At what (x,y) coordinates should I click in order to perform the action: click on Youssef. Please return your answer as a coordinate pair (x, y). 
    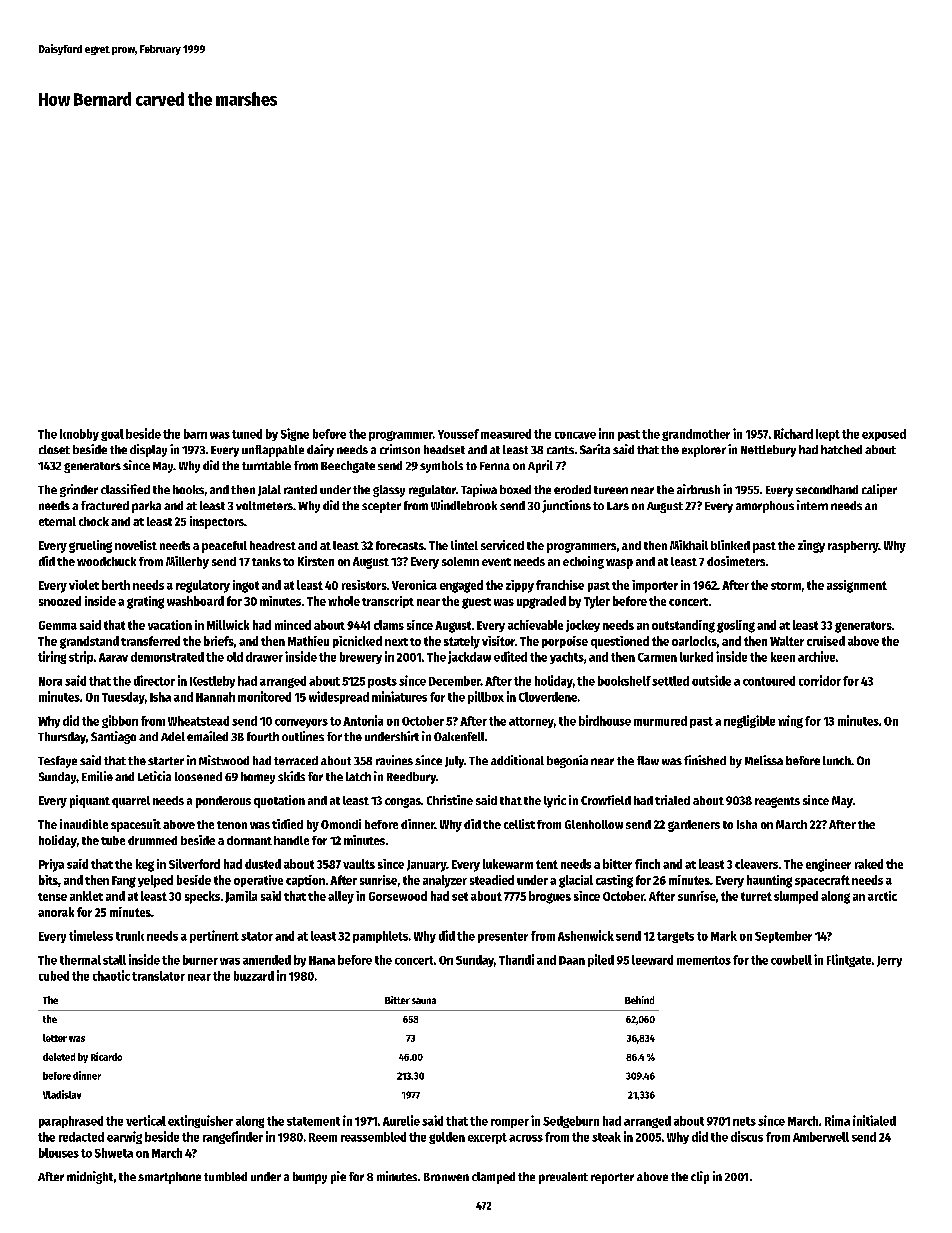
    Looking at the image, I should click on (458, 434).
